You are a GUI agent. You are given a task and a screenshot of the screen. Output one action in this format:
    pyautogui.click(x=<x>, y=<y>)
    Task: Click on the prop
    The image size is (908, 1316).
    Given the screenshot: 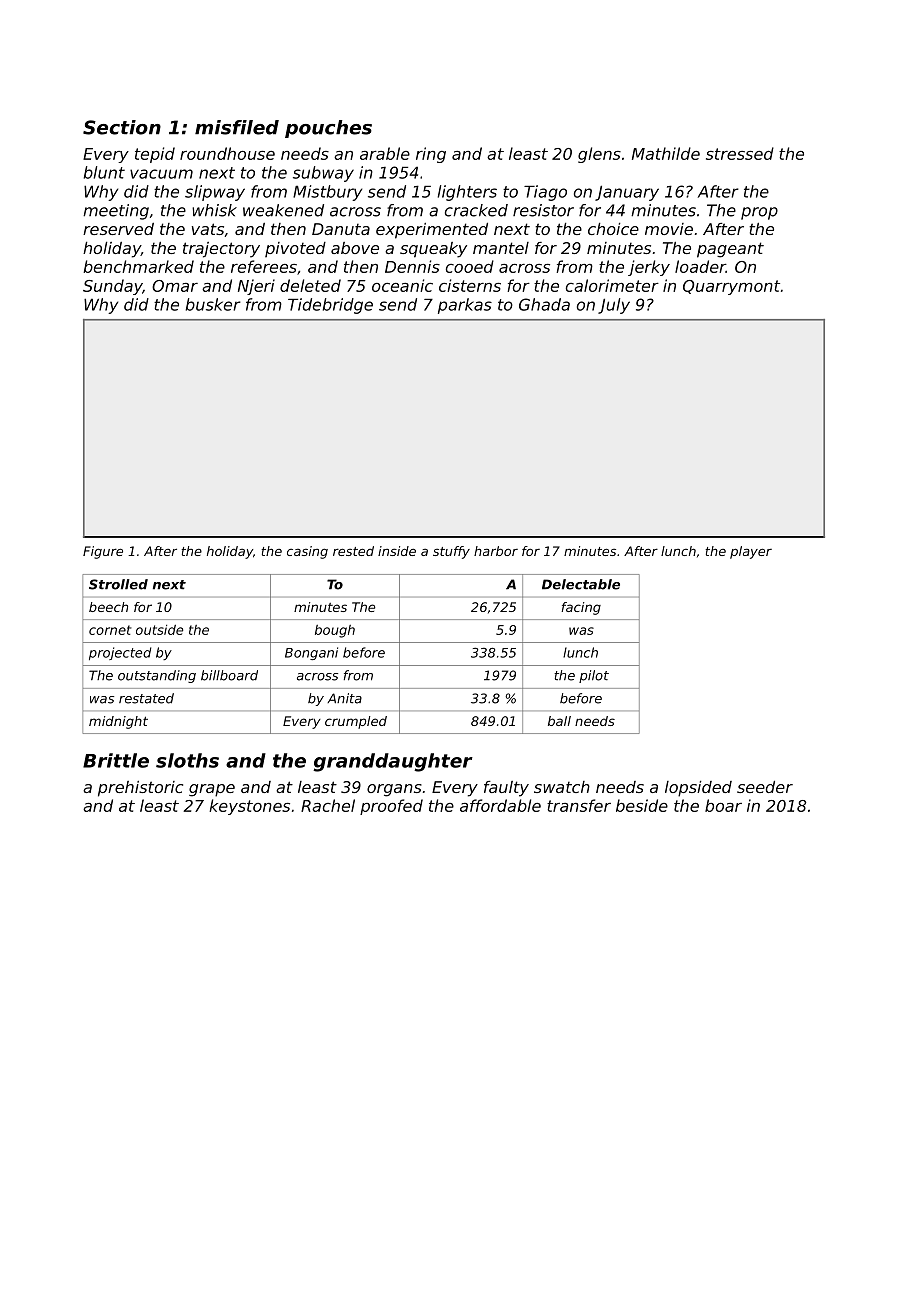 What is the action you would take?
    pyautogui.click(x=759, y=213)
